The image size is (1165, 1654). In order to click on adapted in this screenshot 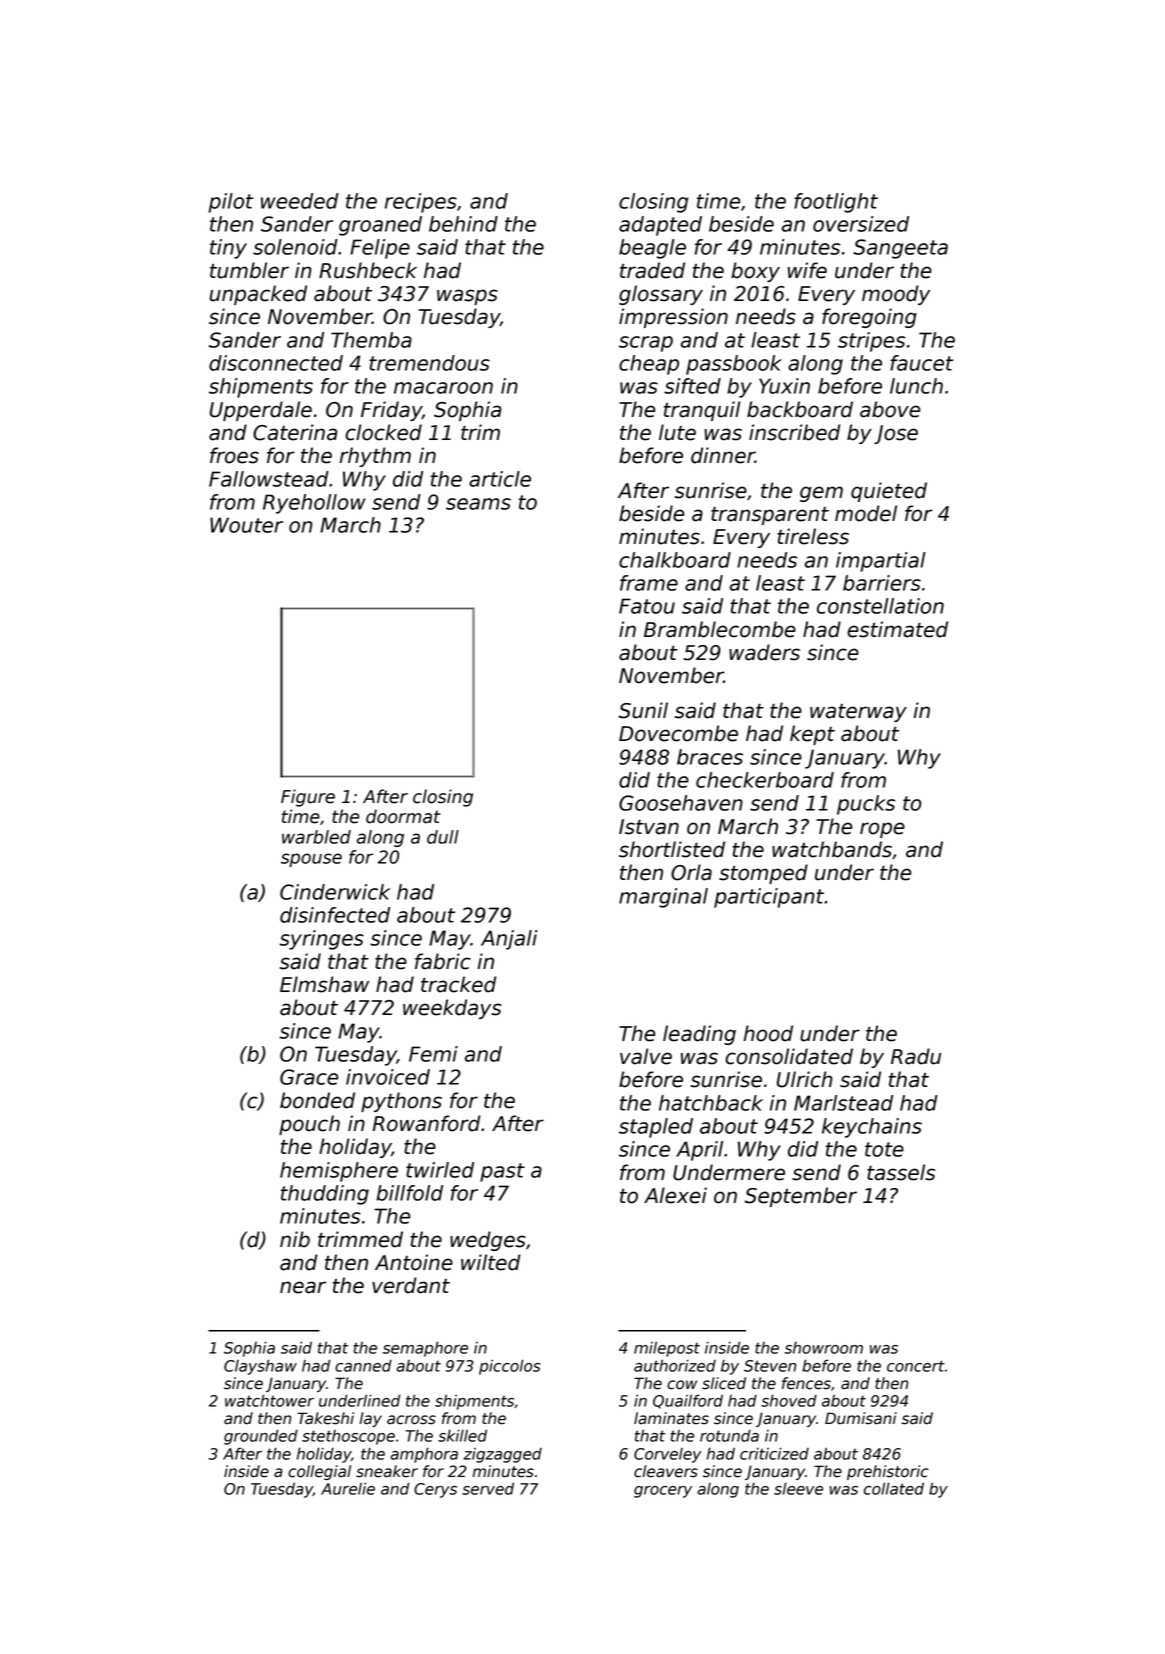, I will do `click(660, 226)`.
